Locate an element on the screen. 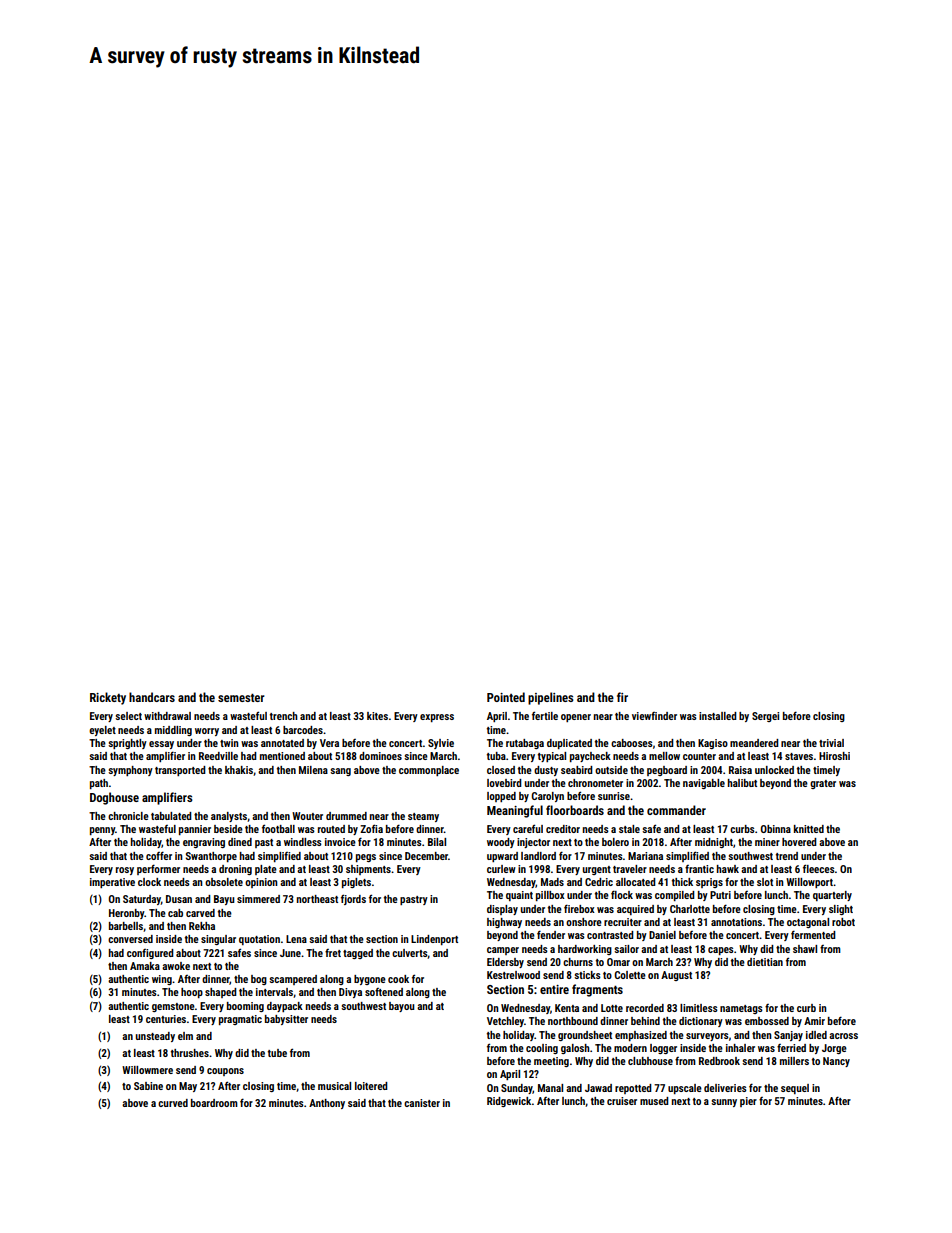 The image size is (952, 1233). penny is located at coordinates (102, 831).
